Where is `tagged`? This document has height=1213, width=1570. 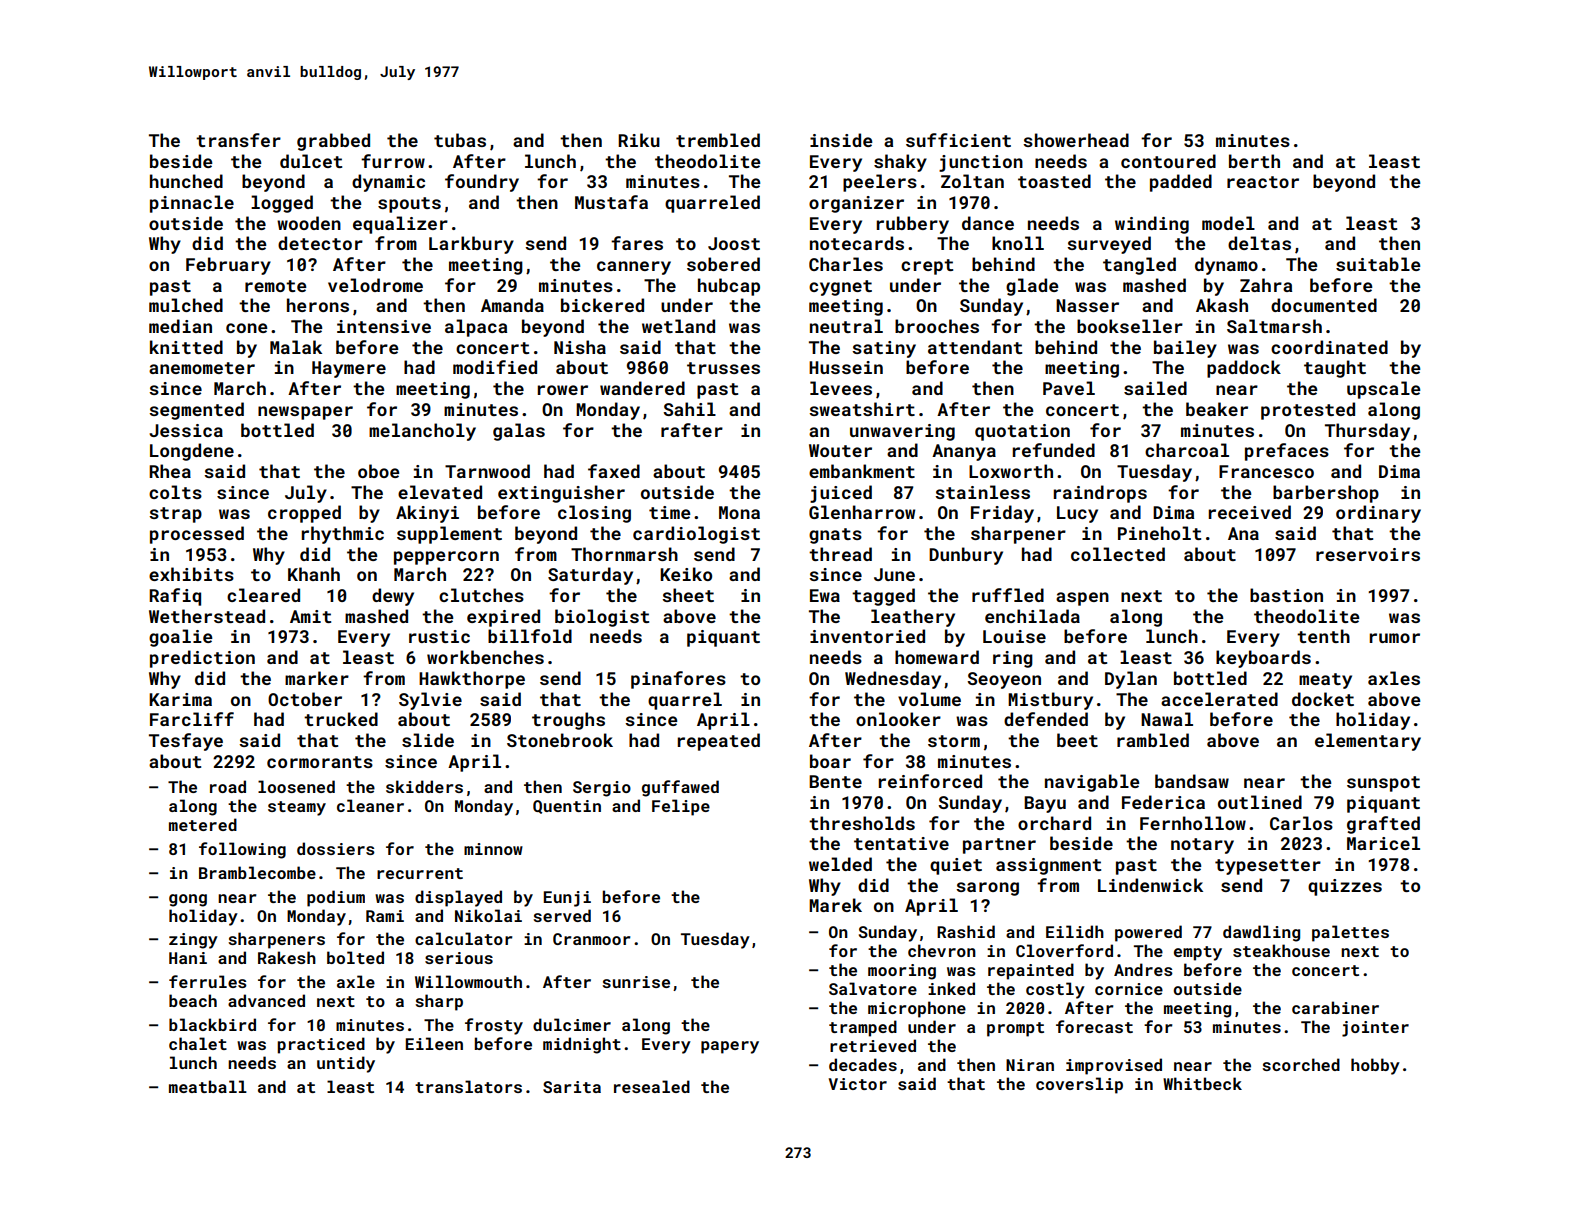 tagged is located at coordinates (883, 597).
